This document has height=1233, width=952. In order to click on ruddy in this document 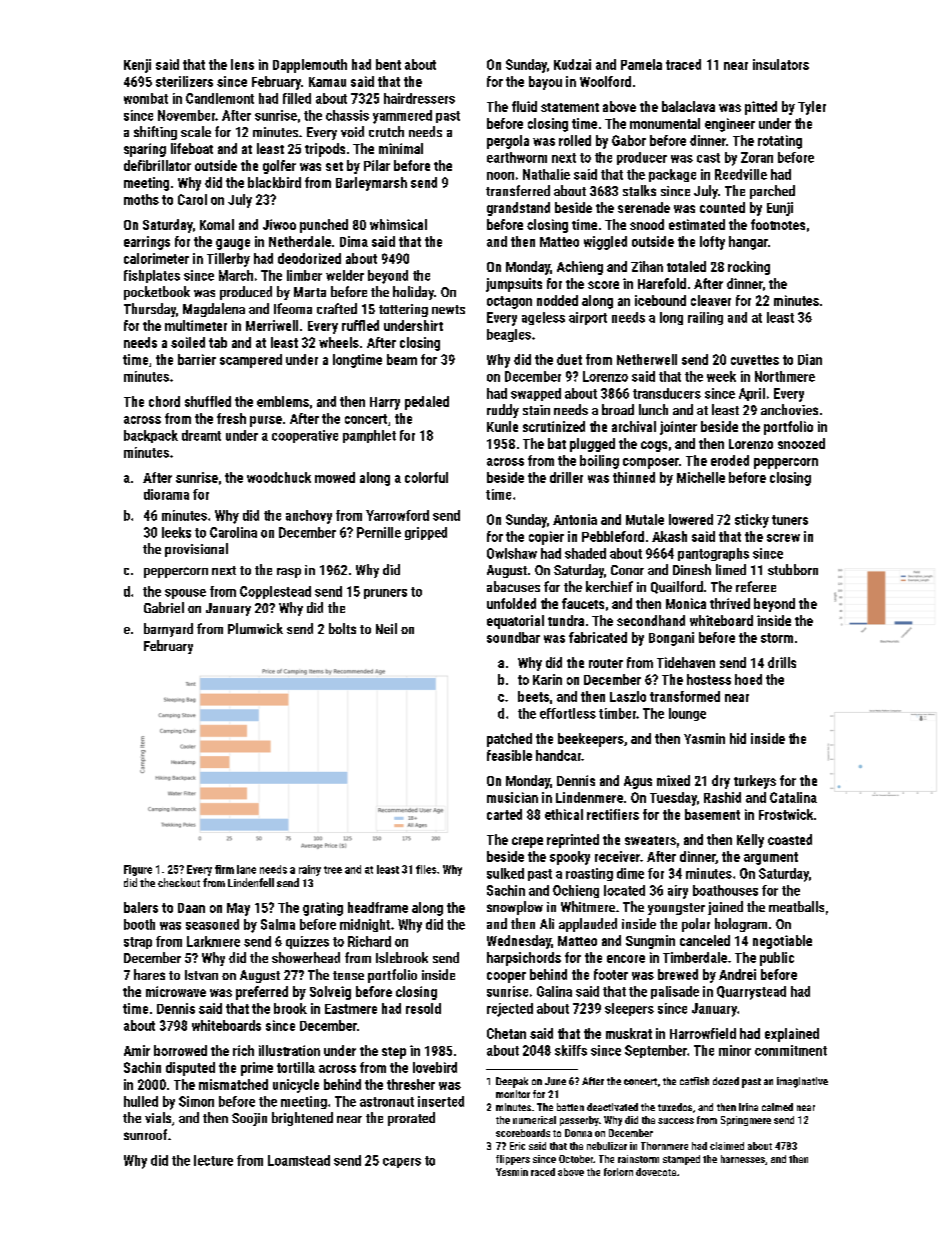, I will do `click(503, 411)`.
